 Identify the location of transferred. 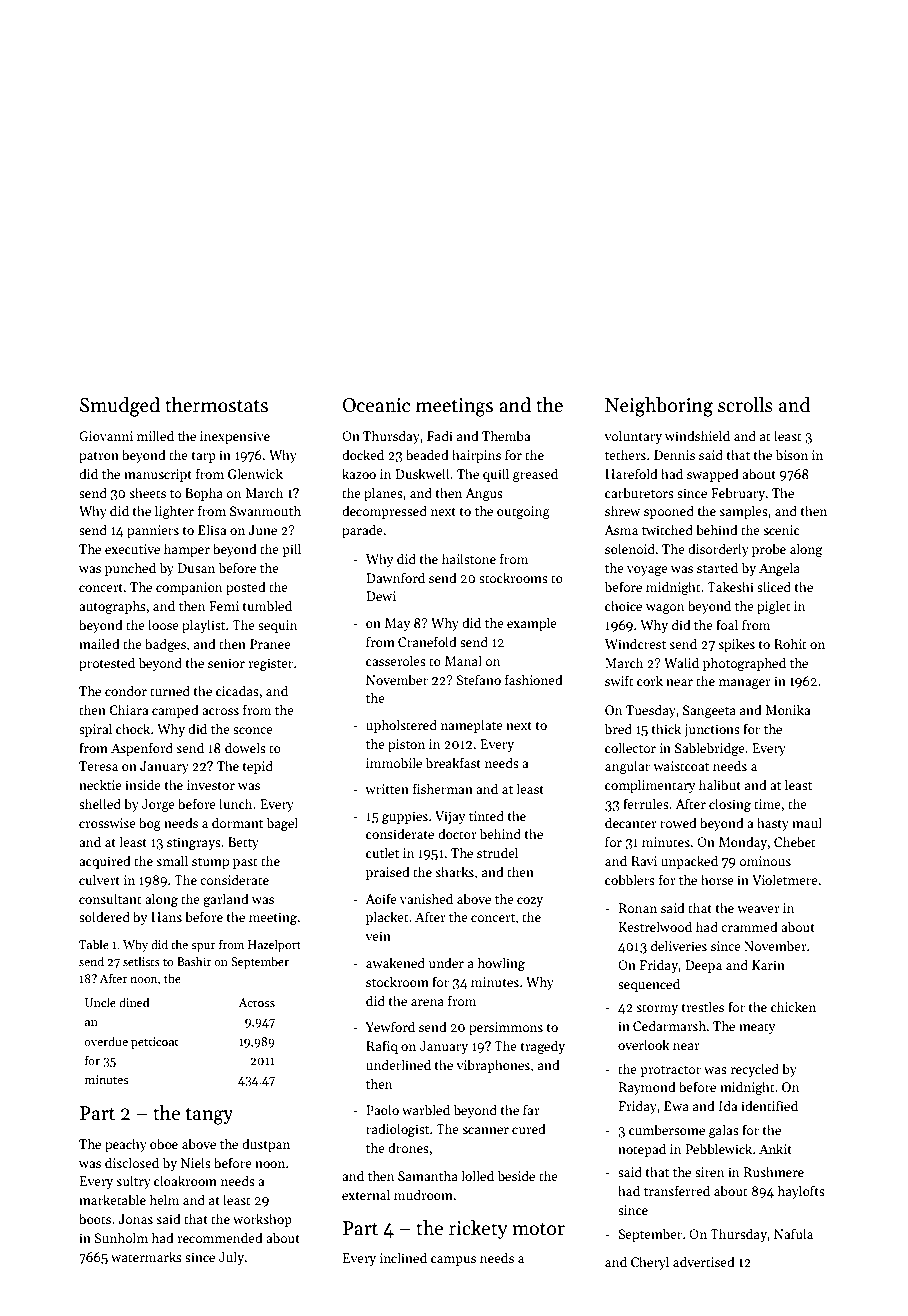
(677, 1190).
